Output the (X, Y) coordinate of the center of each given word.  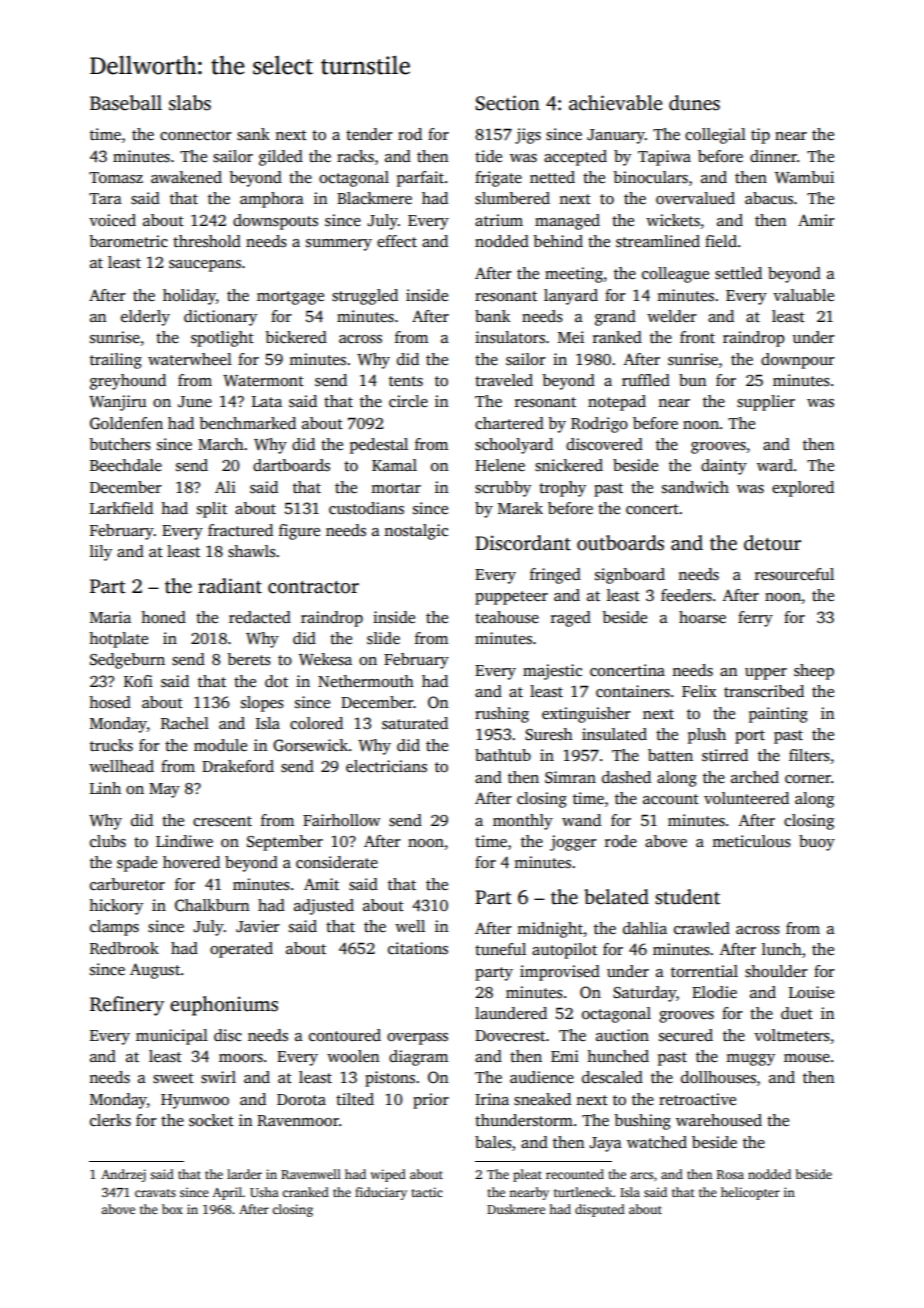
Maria (110, 617)
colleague (675, 275)
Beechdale (126, 465)
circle (408, 401)
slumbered (512, 198)
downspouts (275, 222)
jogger (573, 843)
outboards (620, 543)
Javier (258, 926)
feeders (686, 595)
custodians (366, 508)
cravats (155, 1193)
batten (670, 755)
